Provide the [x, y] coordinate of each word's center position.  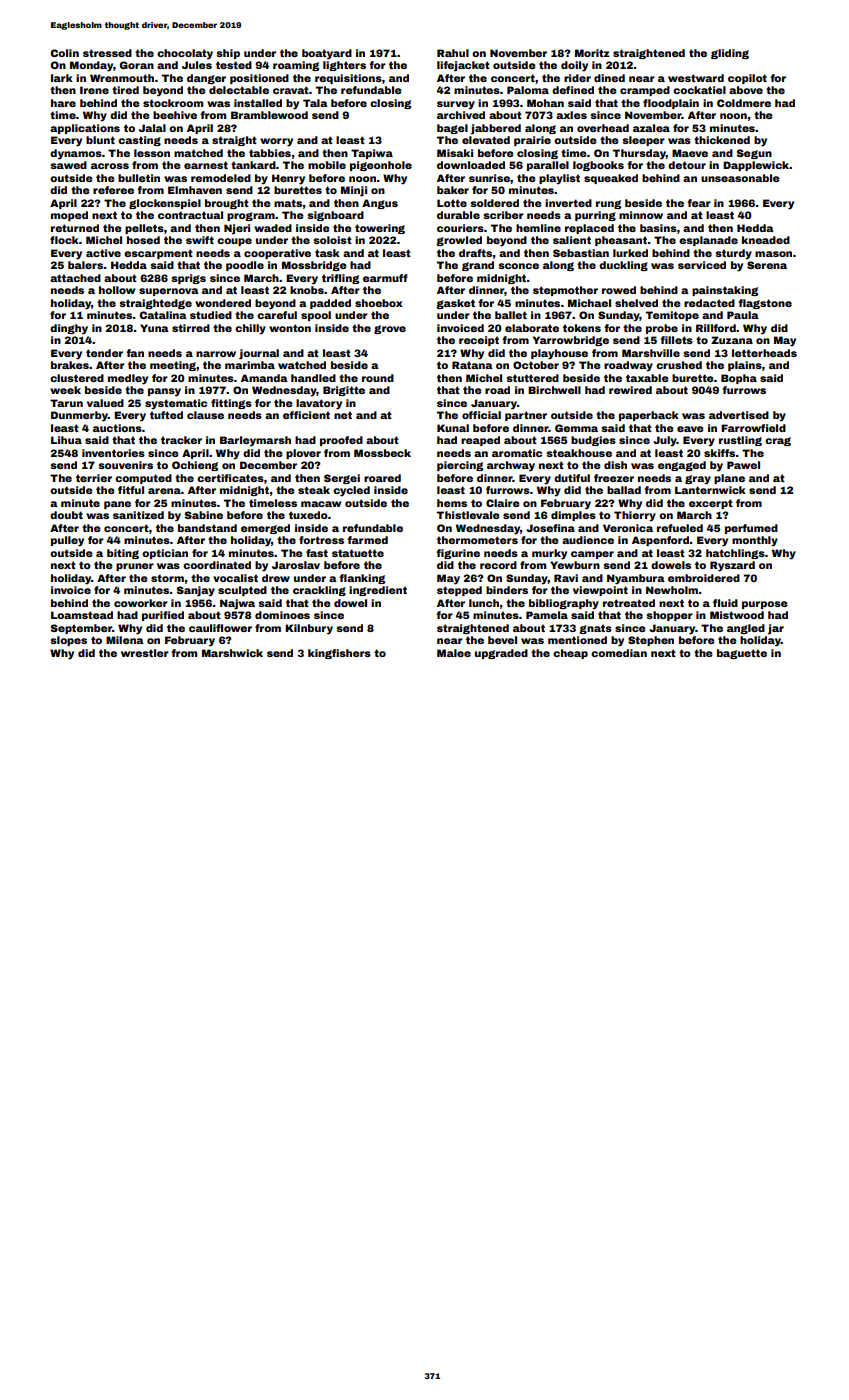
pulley [67, 541]
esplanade [708, 241]
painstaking [725, 291]
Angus [380, 204]
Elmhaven [195, 190]
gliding [730, 54]
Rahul [453, 53]
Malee [454, 653]
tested [234, 65]
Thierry [635, 516]
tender [104, 353]
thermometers [477, 540]
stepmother [565, 291]
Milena [125, 640]
